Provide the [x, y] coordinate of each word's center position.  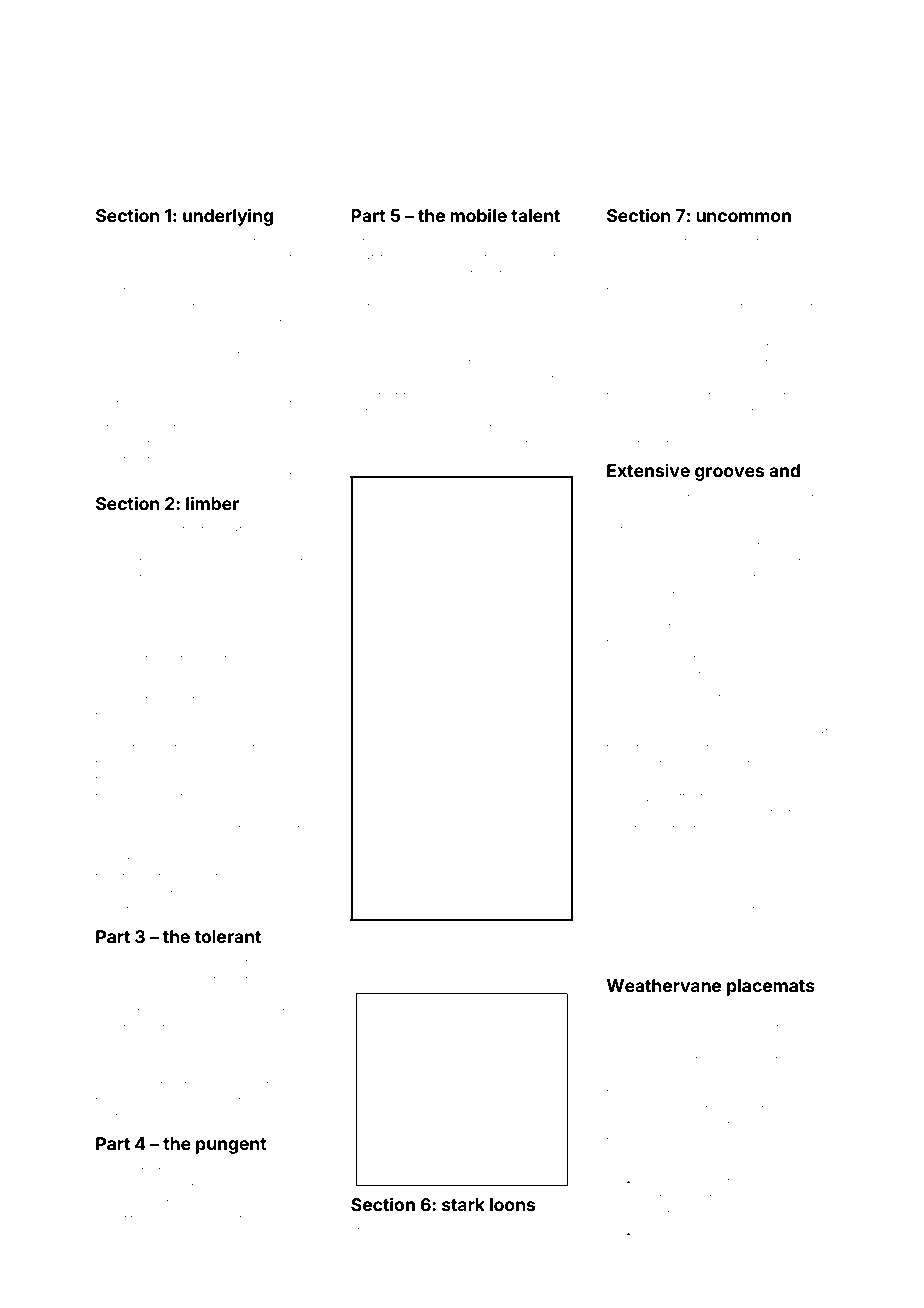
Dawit [394, 932]
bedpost [118, 1012]
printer [796, 547]
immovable [288, 812]
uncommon [743, 217]
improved [632, 1109]
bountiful [118, 1218]
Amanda [479, 443]
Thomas [679, 941]
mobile [478, 215]
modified [119, 459]
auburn [192, 241]
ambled [801, 1181]
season [730, 1234]
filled [536, 1230]
